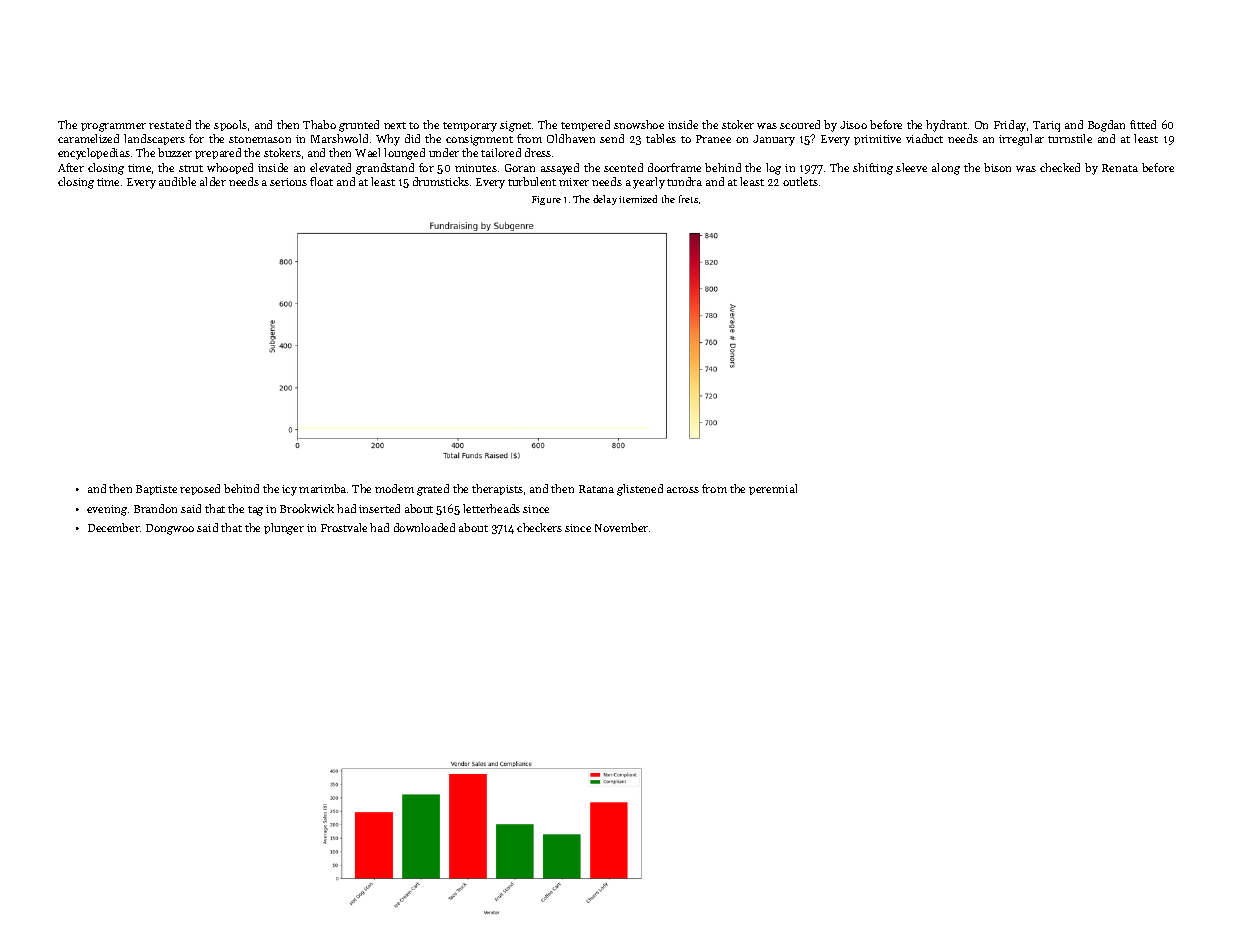 This document has height=952, width=1233. What do you see at coordinates (288, 182) in the document?
I see `serious` at bounding box center [288, 182].
